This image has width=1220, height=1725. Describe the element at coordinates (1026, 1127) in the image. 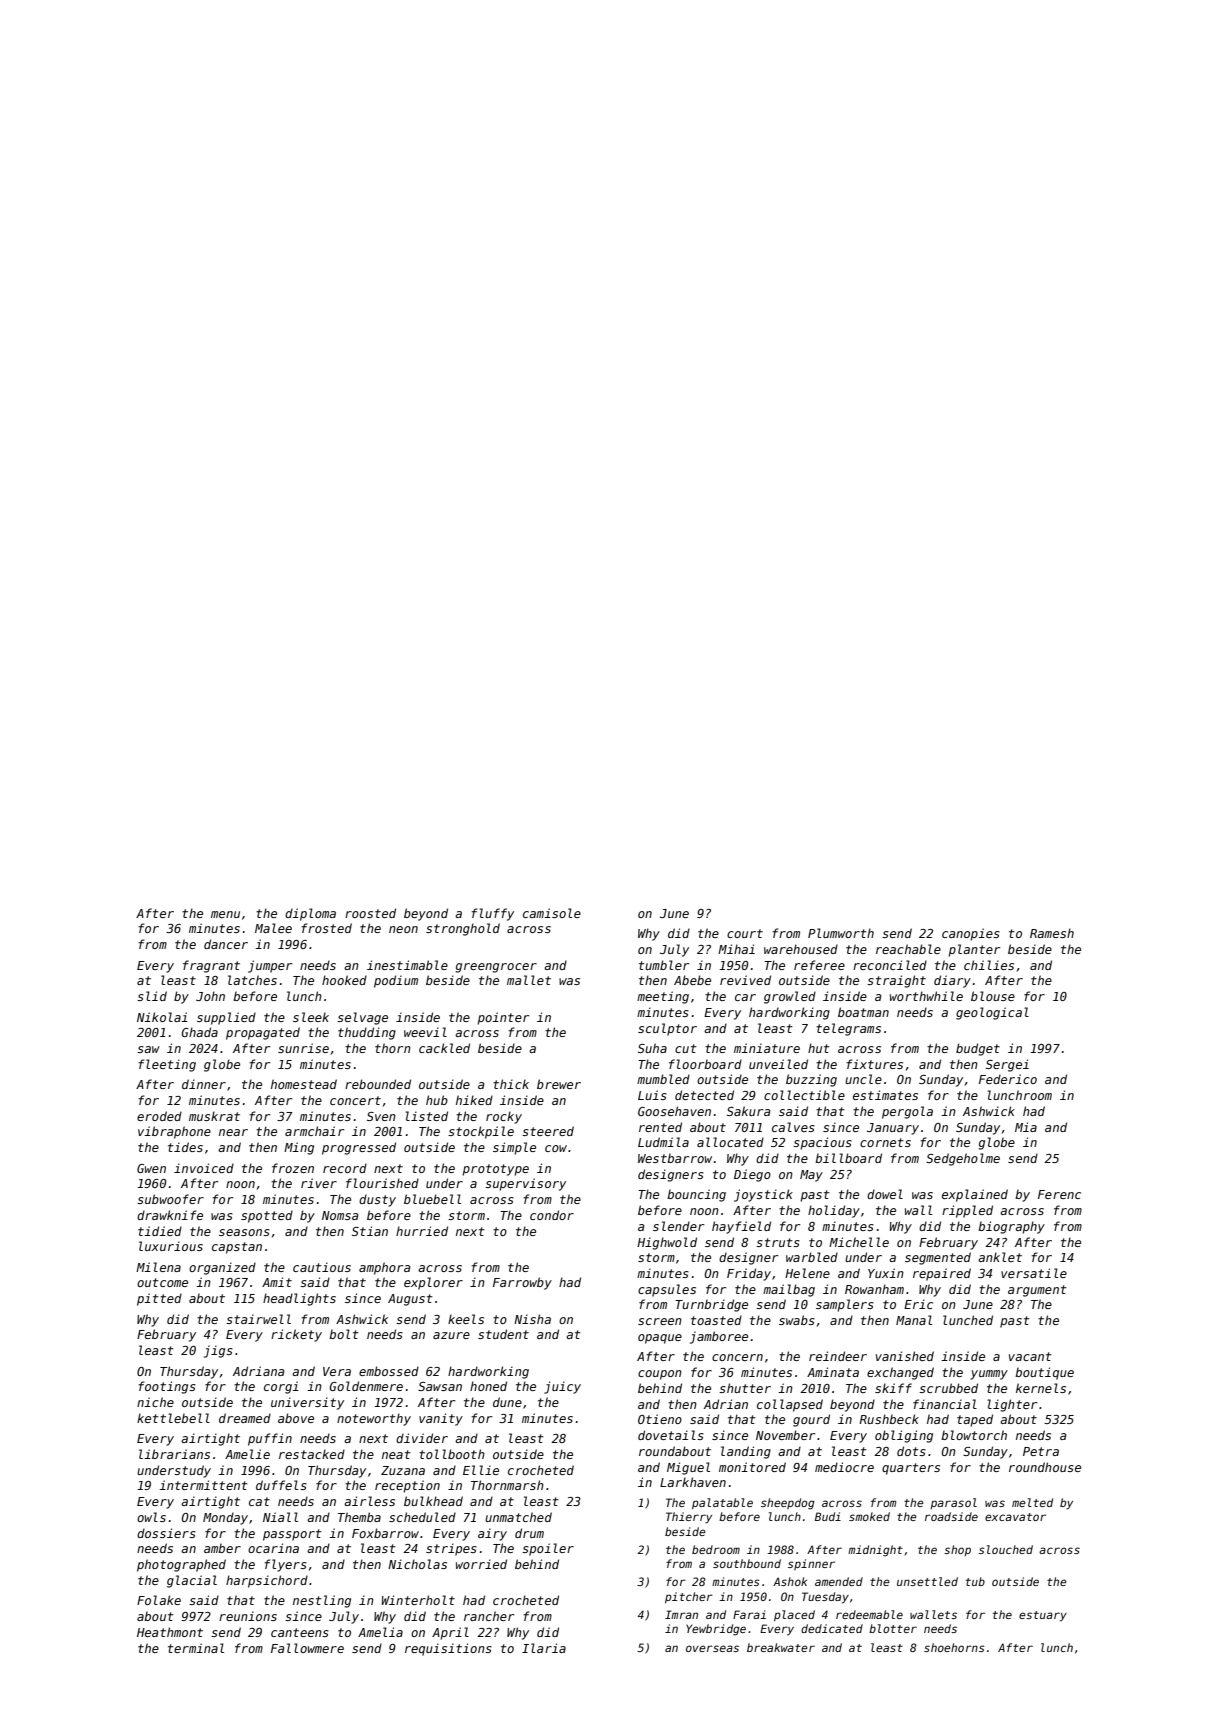

I see `Mia` at that location.
